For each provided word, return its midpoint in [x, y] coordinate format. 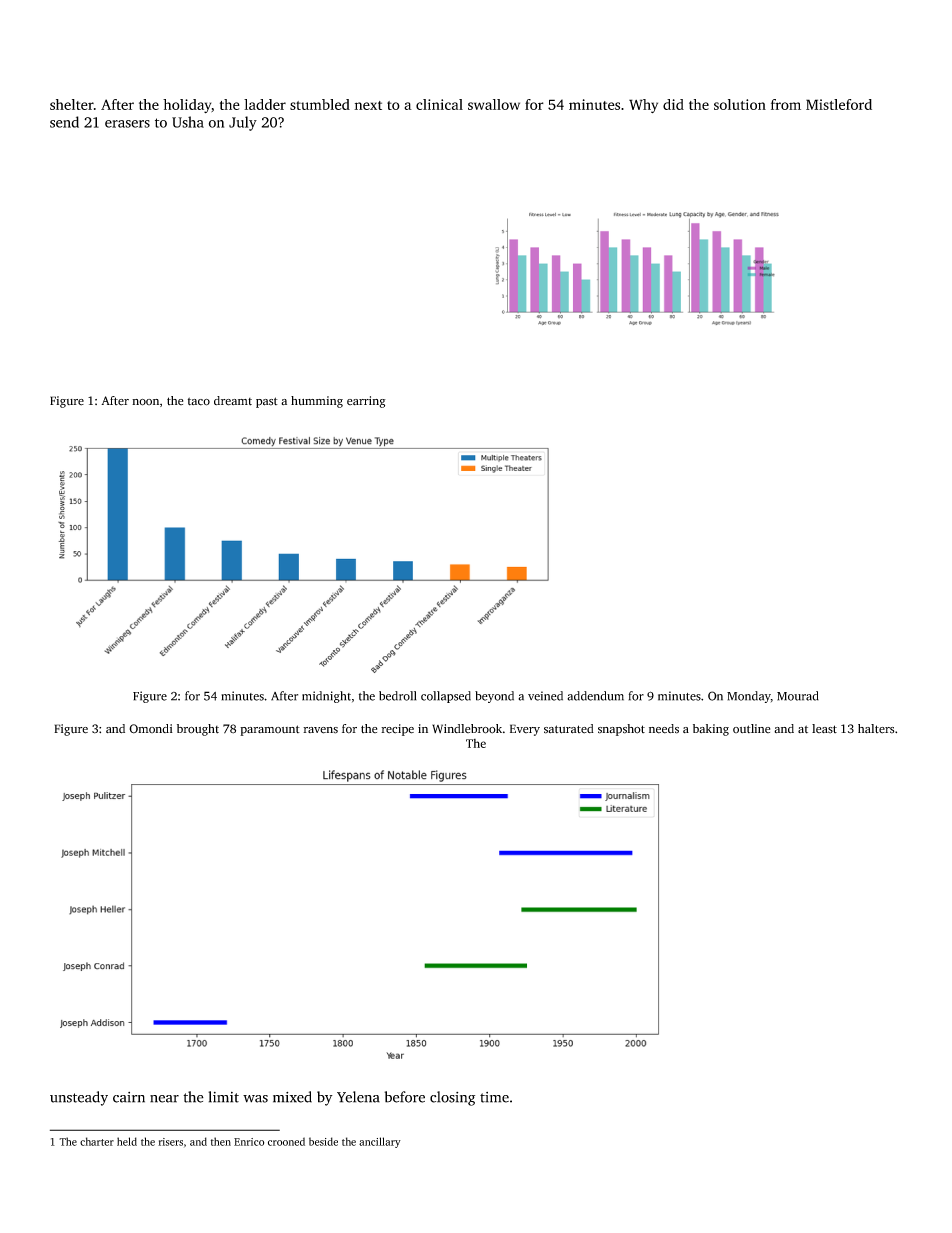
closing [452, 1098]
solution [740, 104]
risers [170, 1142]
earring [366, 402]
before [404, 1097]
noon [145, 402]
